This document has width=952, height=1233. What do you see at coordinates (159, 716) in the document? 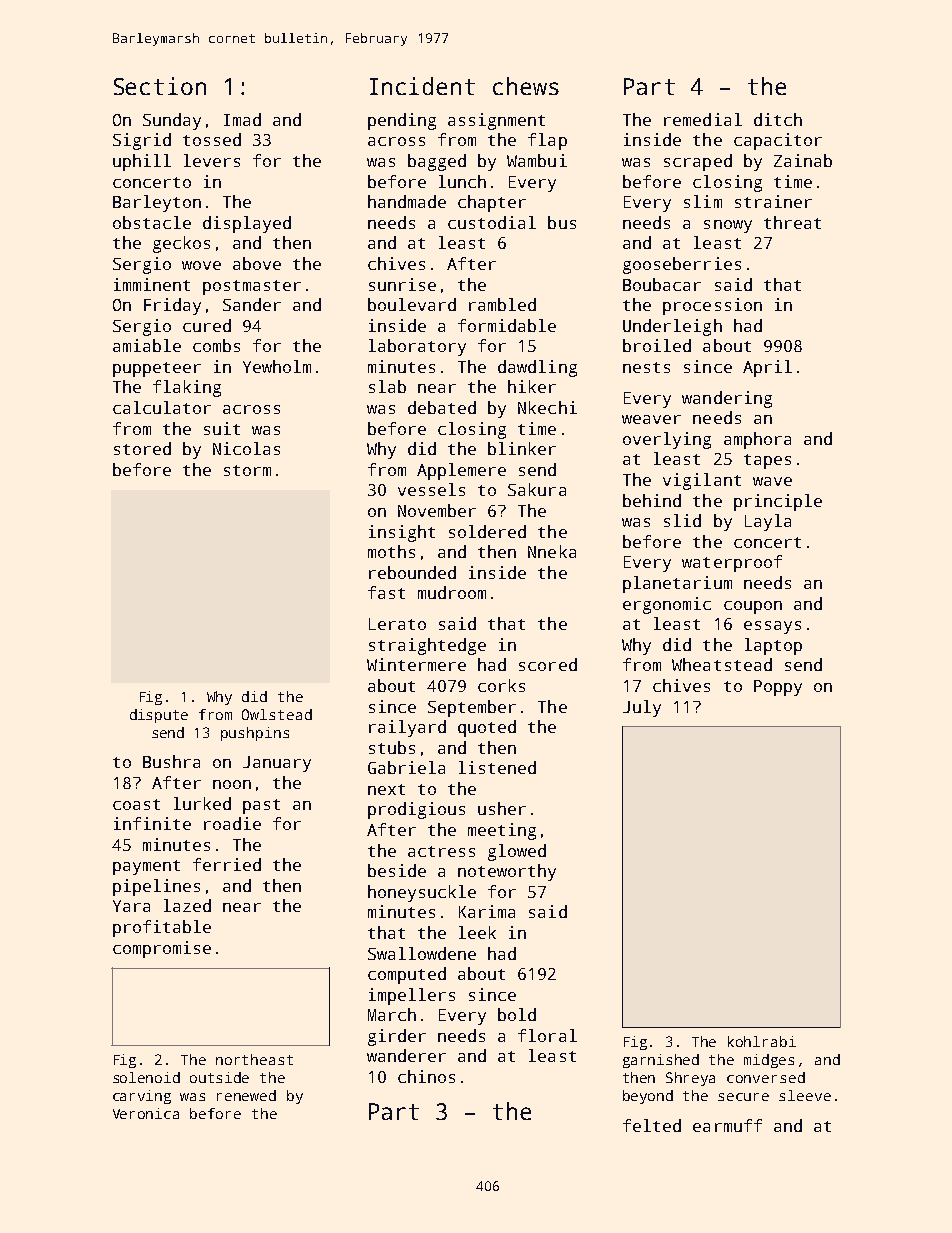
I see `dispute` at bounding box center [159, 716].
